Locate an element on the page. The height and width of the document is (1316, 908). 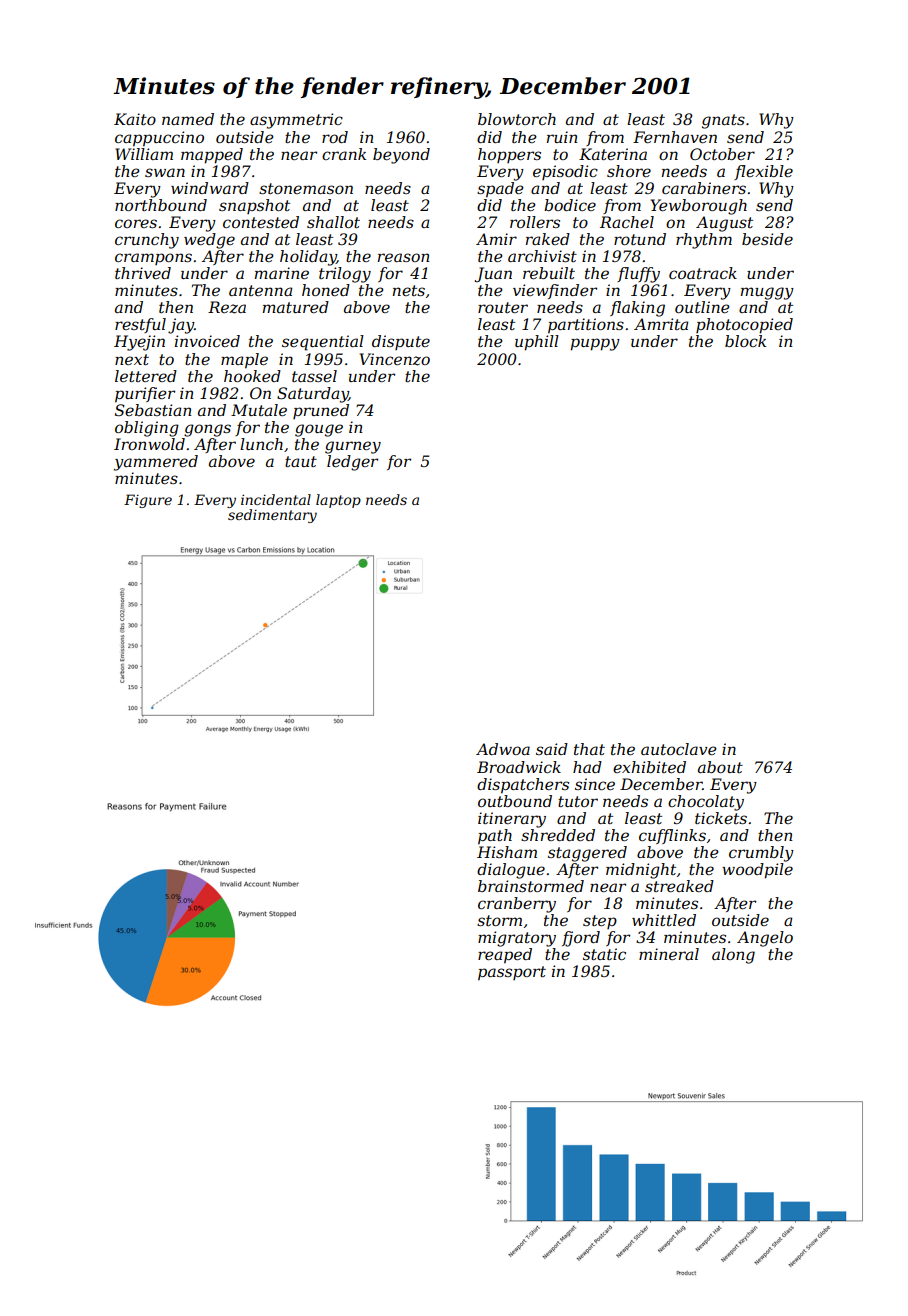
laptop is located at coordinates (338, 501).
